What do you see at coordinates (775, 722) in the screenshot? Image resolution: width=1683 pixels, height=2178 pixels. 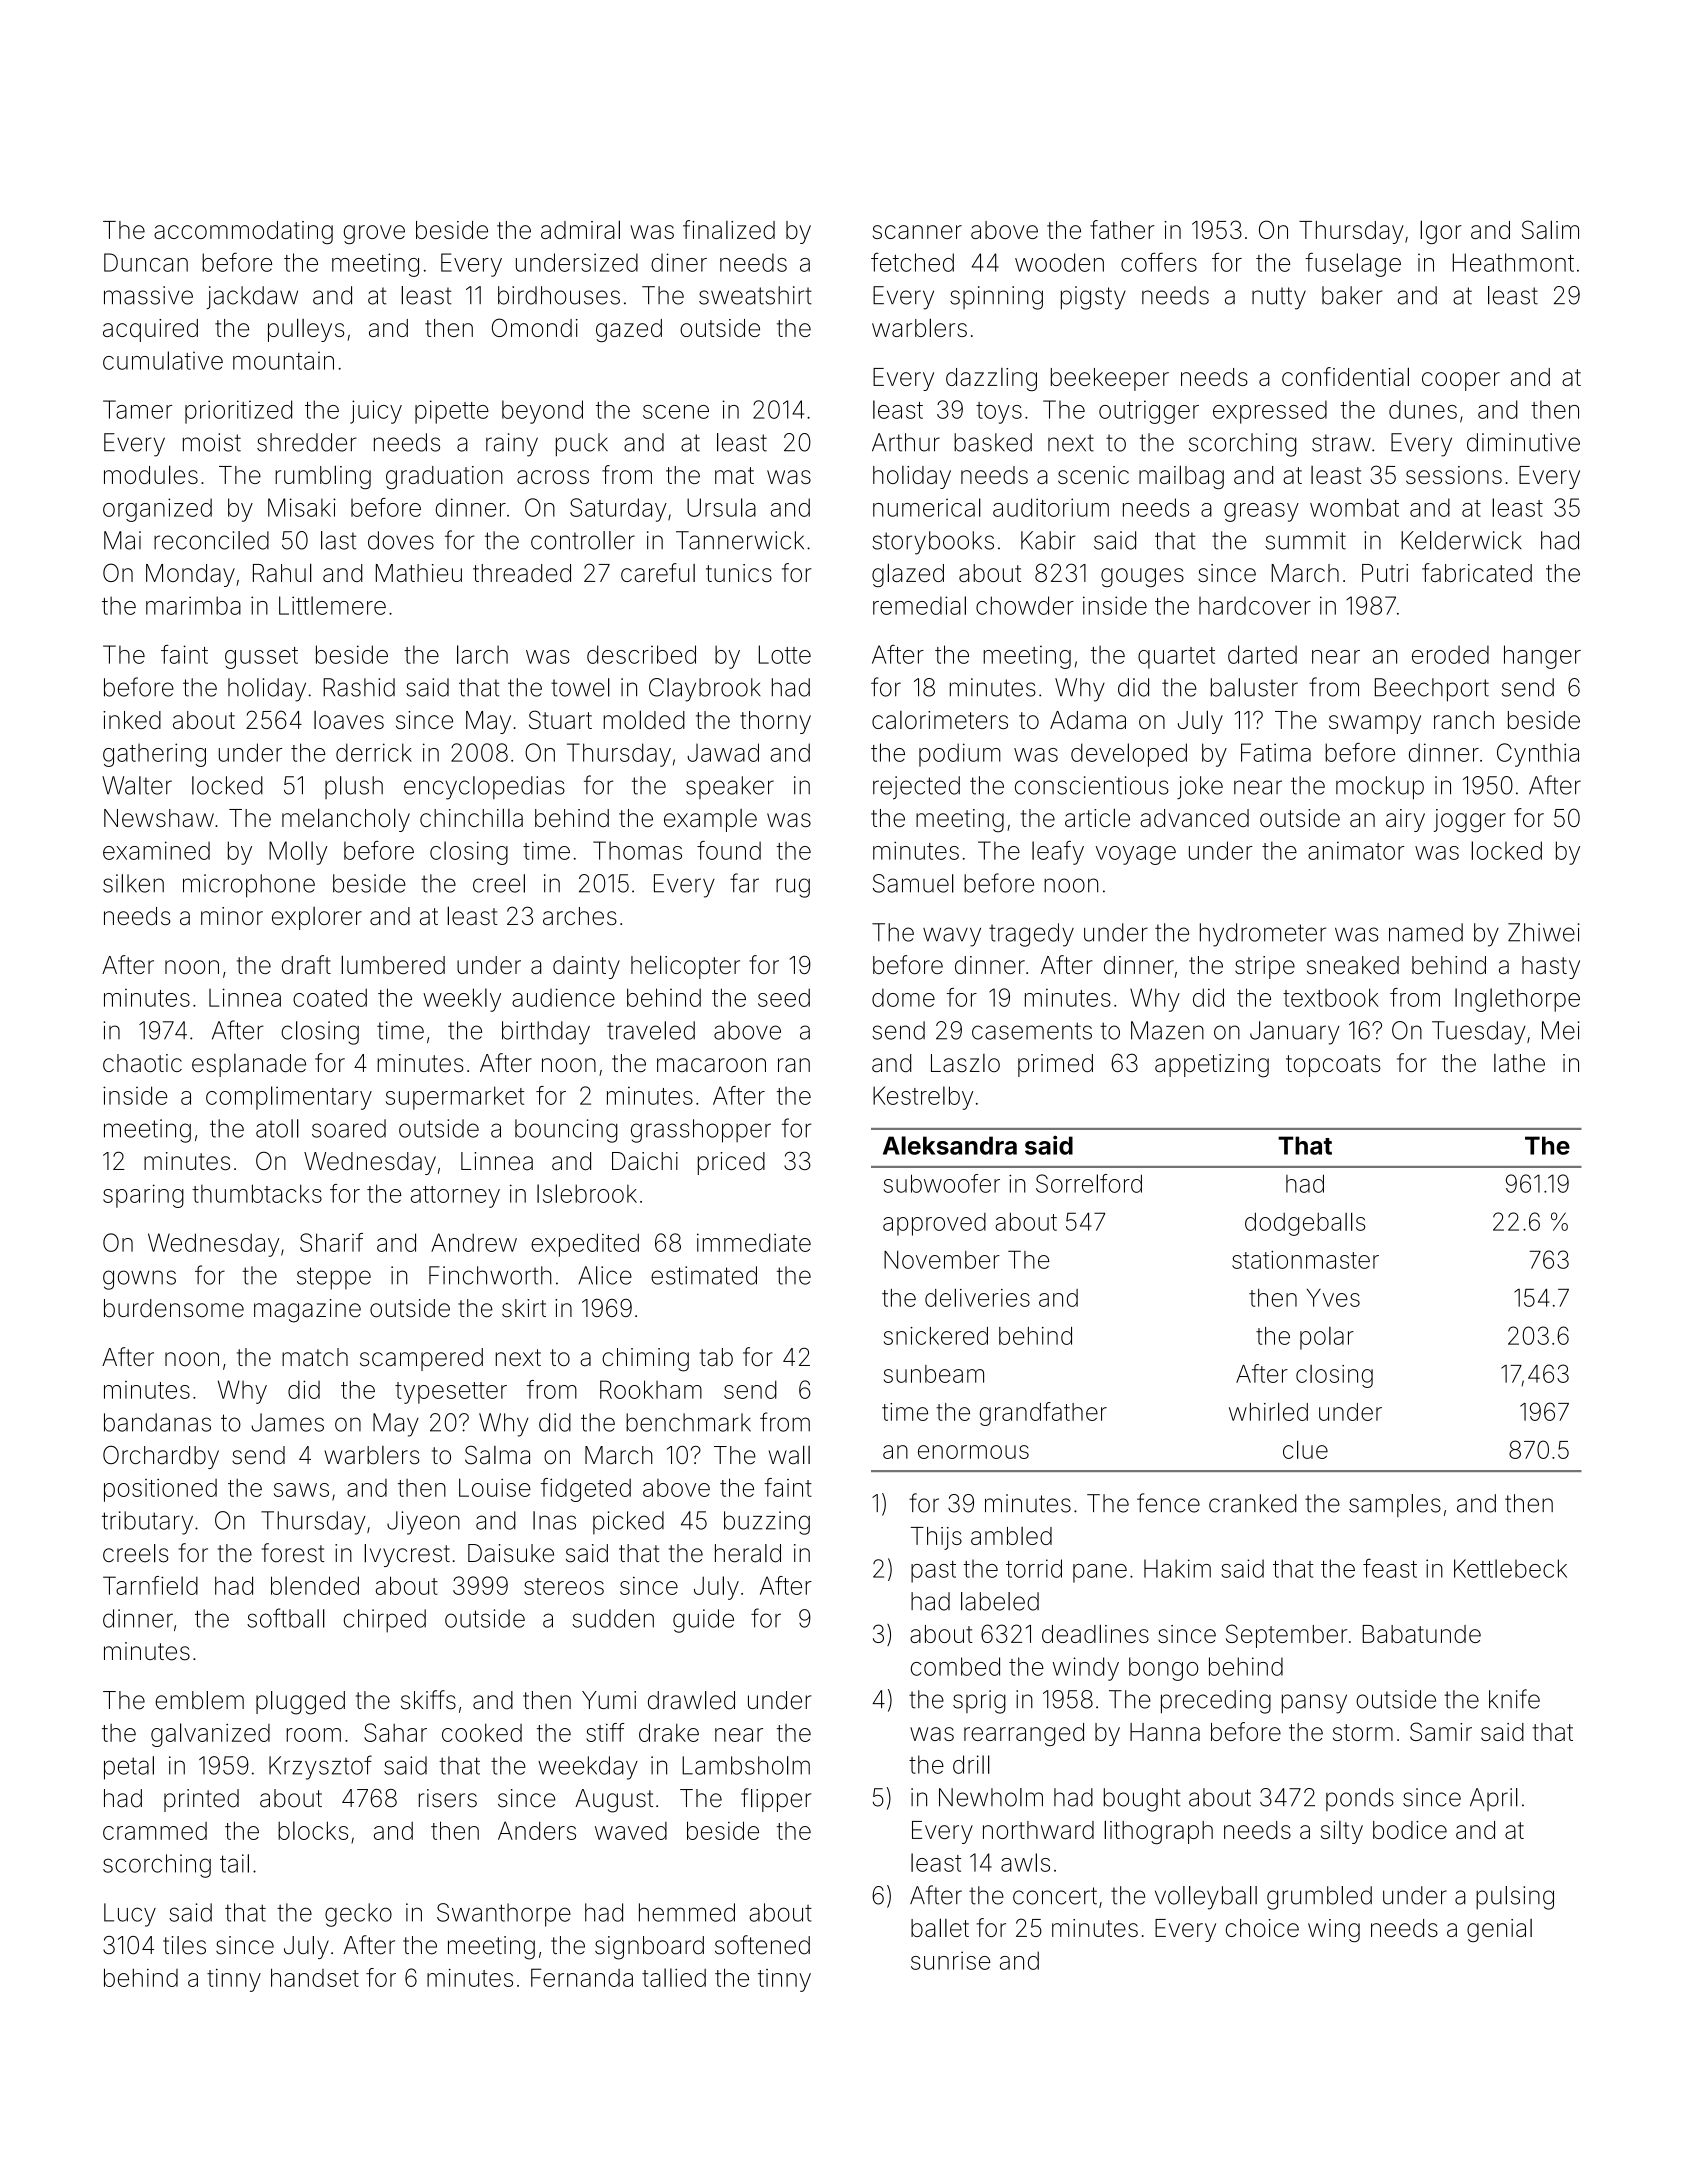 I see `thorny` at bounding box center [775, 722].
